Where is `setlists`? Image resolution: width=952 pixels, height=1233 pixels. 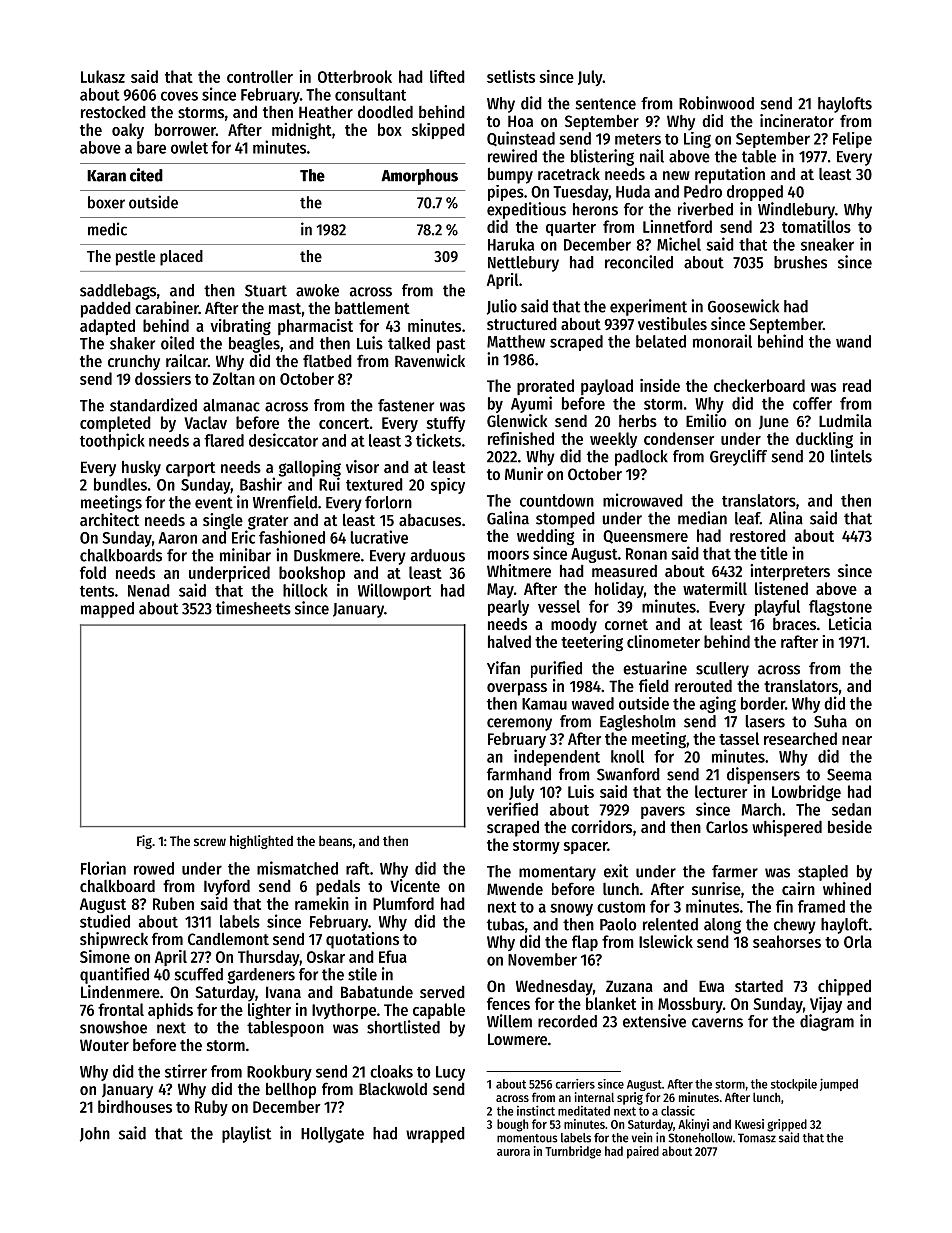 setlists is located at coordinates (511, 76).
